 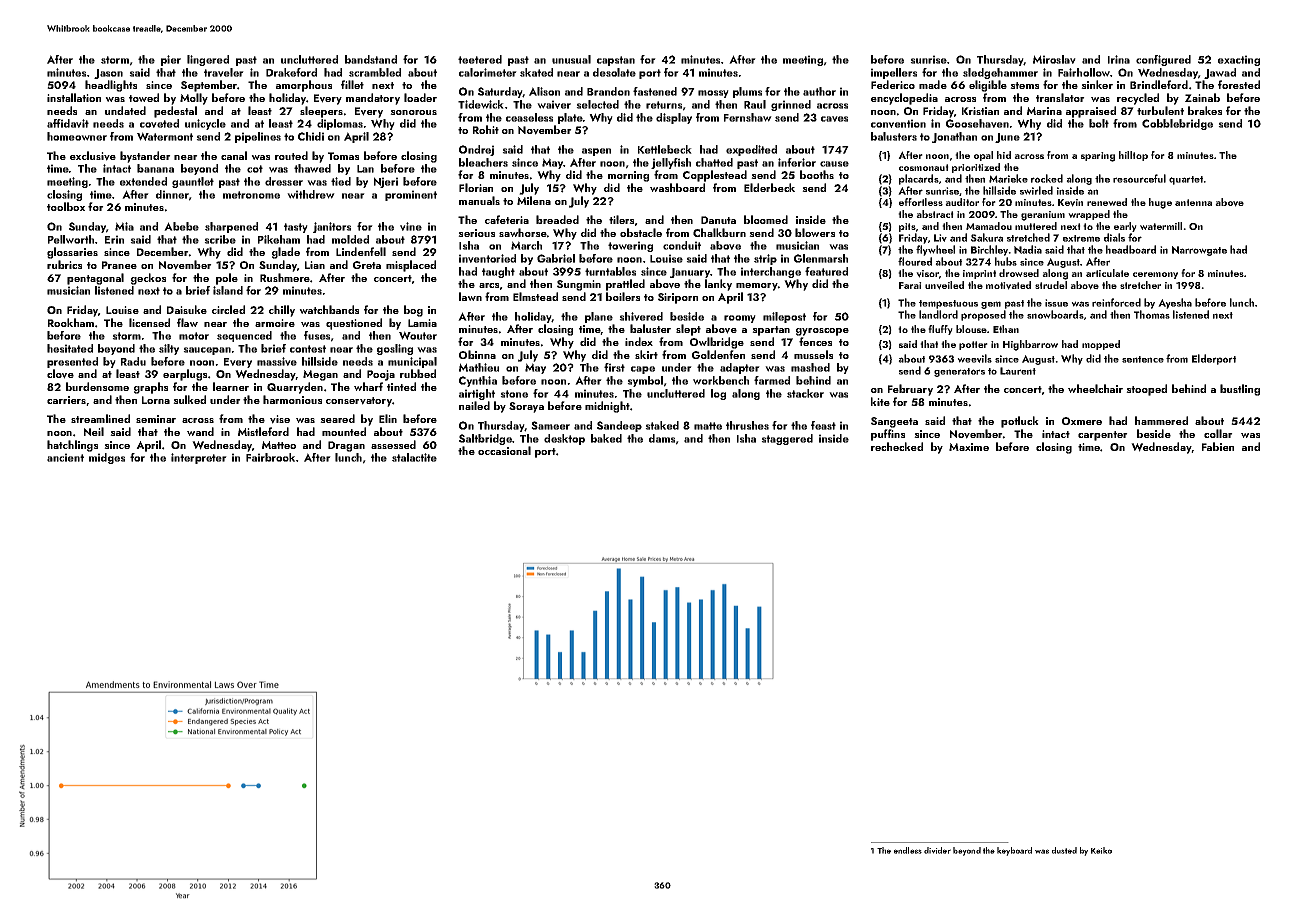 What do you see at coordinates (937, 850) in the screenshot?
I see `divider` at bounding box center [937, 850].
